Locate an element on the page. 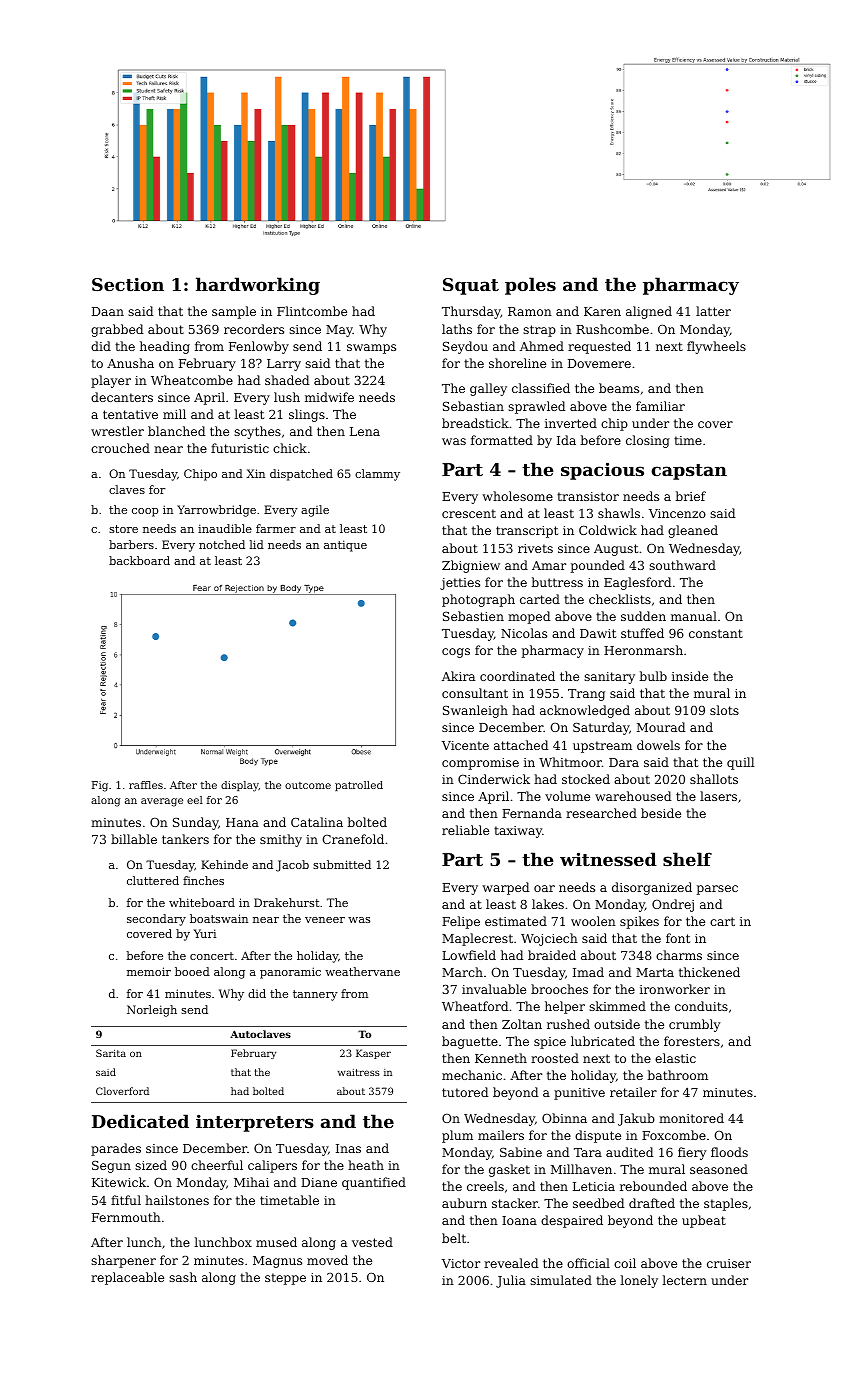  Yarrowbridge is located at coordinates (216, 511).
